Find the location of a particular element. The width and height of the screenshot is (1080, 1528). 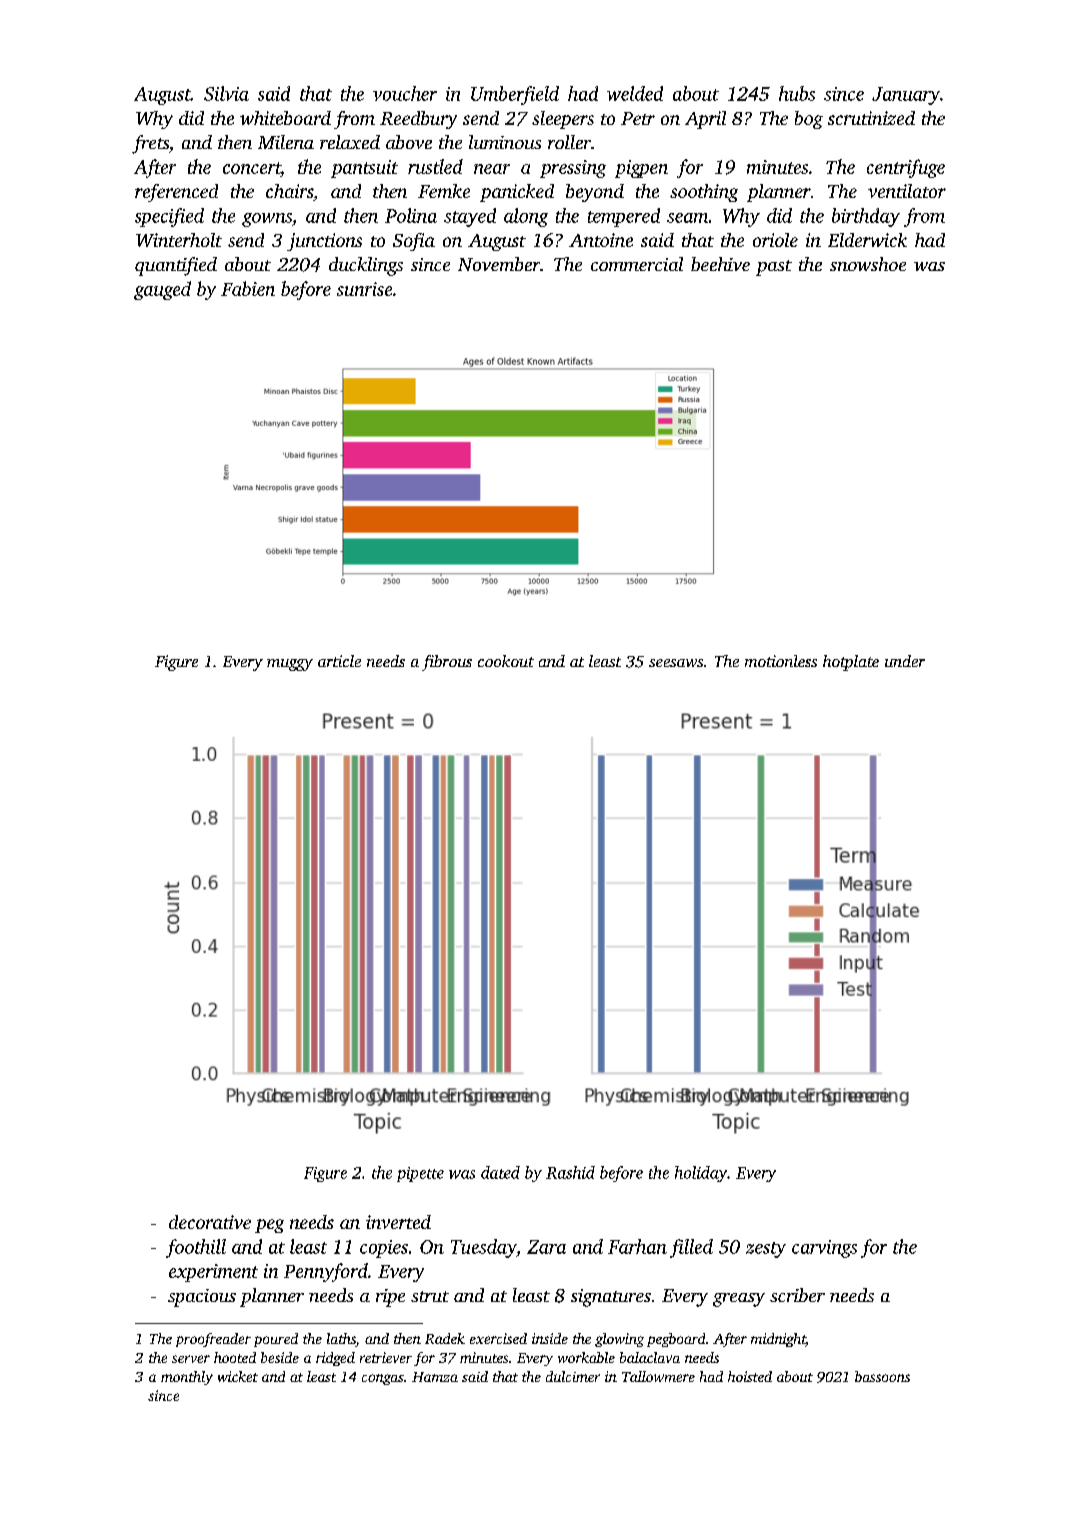

cookout is located at coordinates (506, 661).
